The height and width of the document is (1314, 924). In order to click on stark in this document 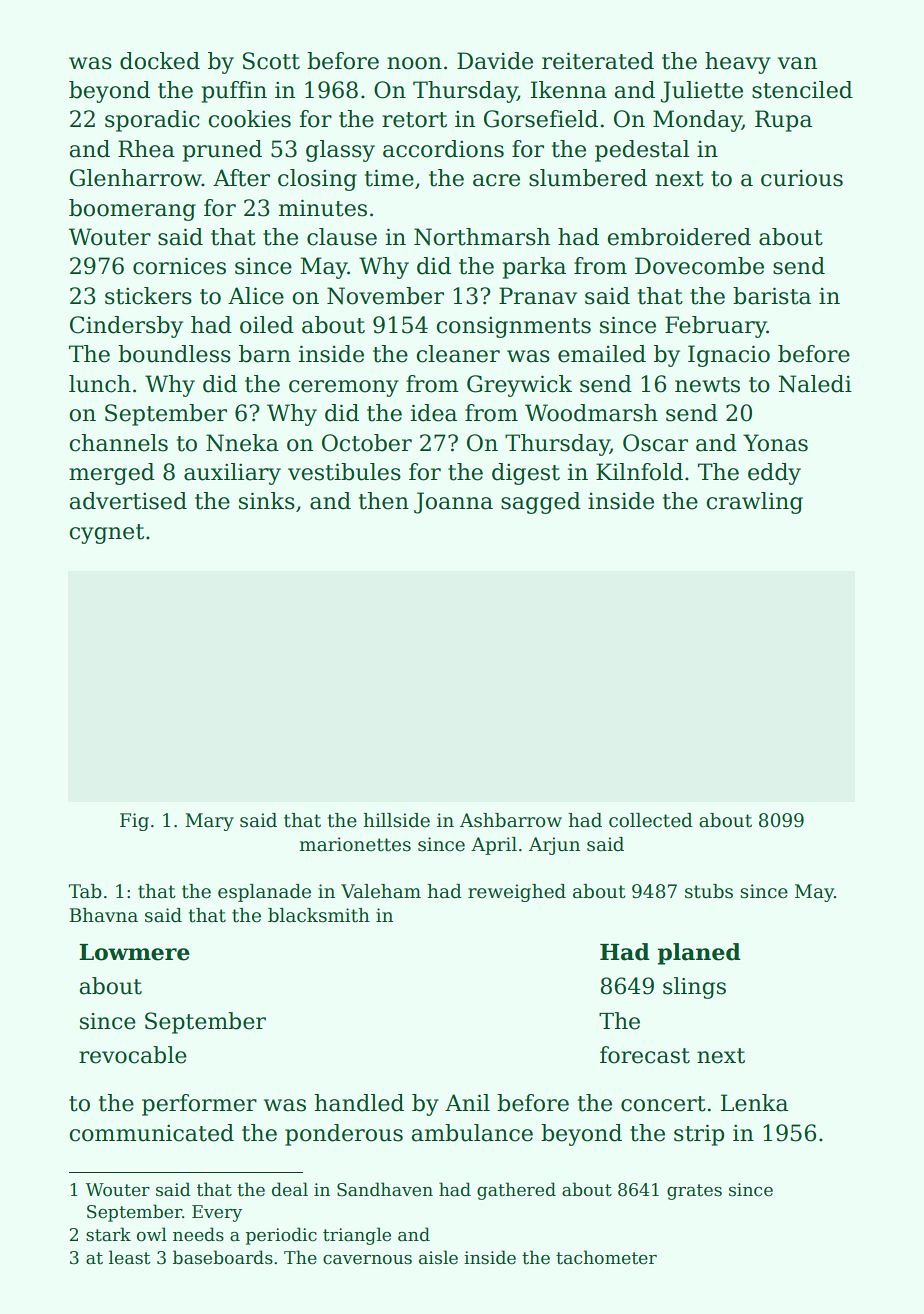, I will do `click(108, 1234)`.
